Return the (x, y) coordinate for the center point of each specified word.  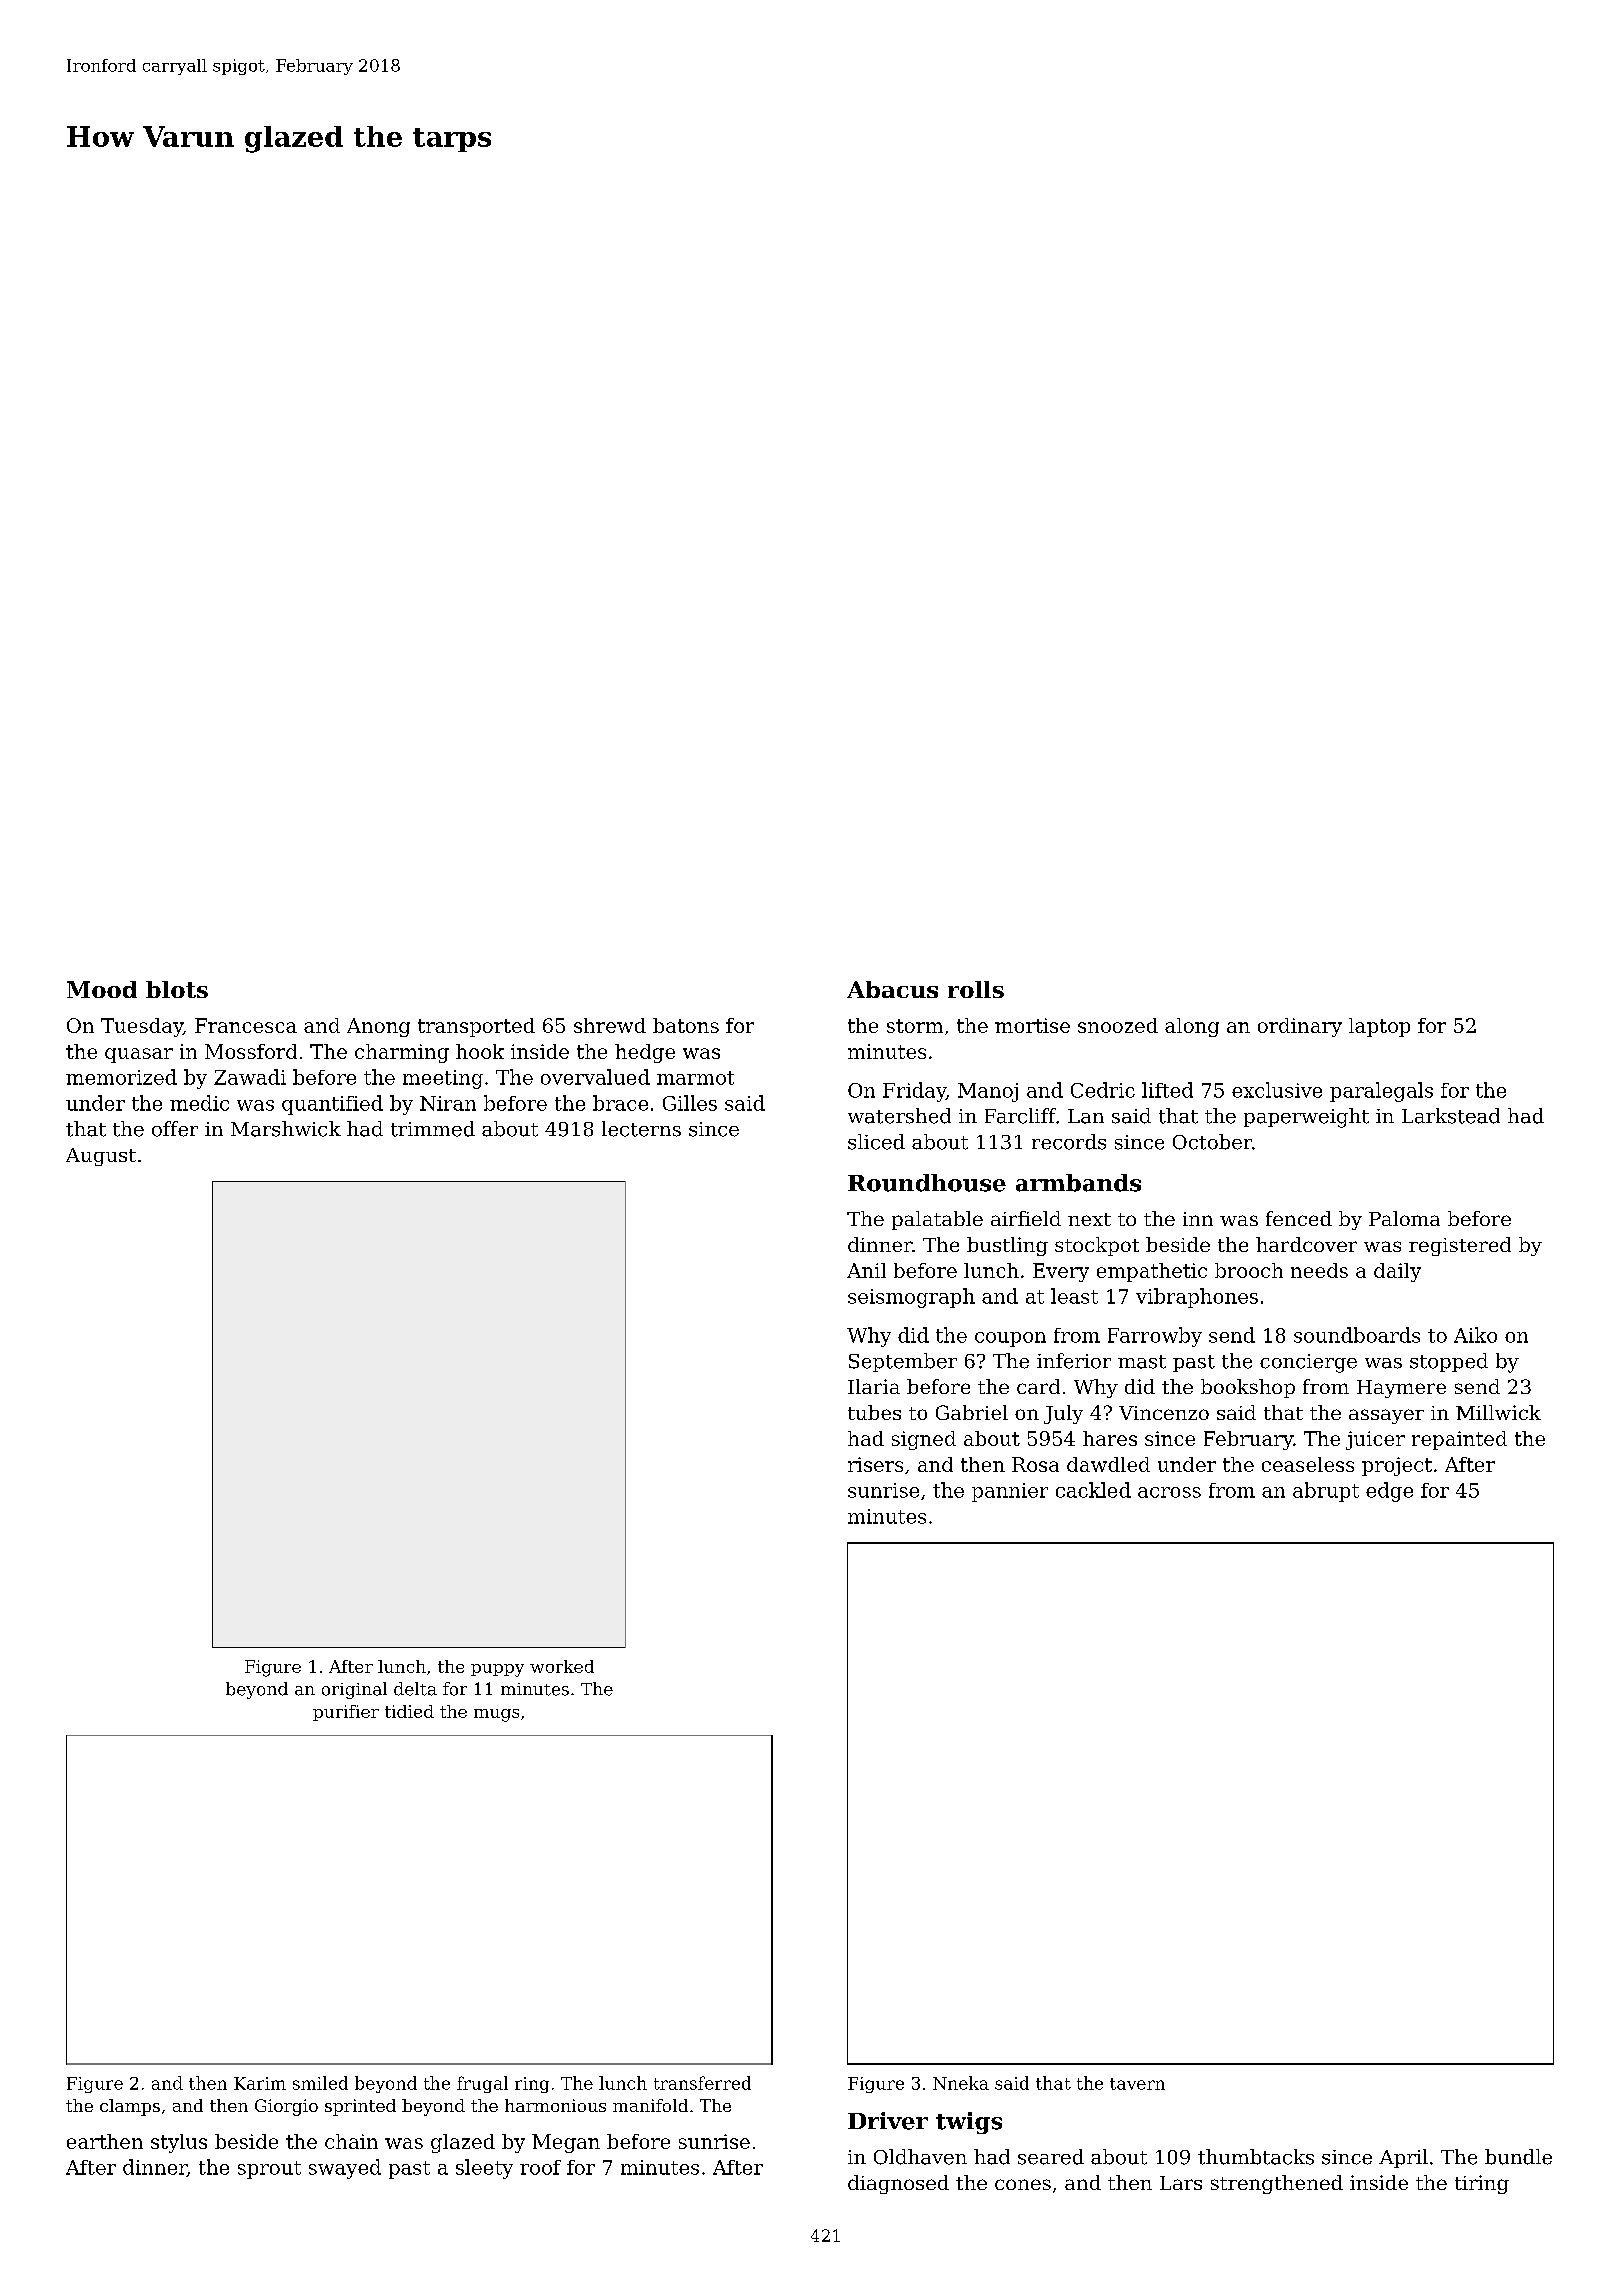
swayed (345, 2169)
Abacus (892, 989)
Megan (566, 2143)
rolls (976, 989)
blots (177, 989)
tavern (1137, 2084)
